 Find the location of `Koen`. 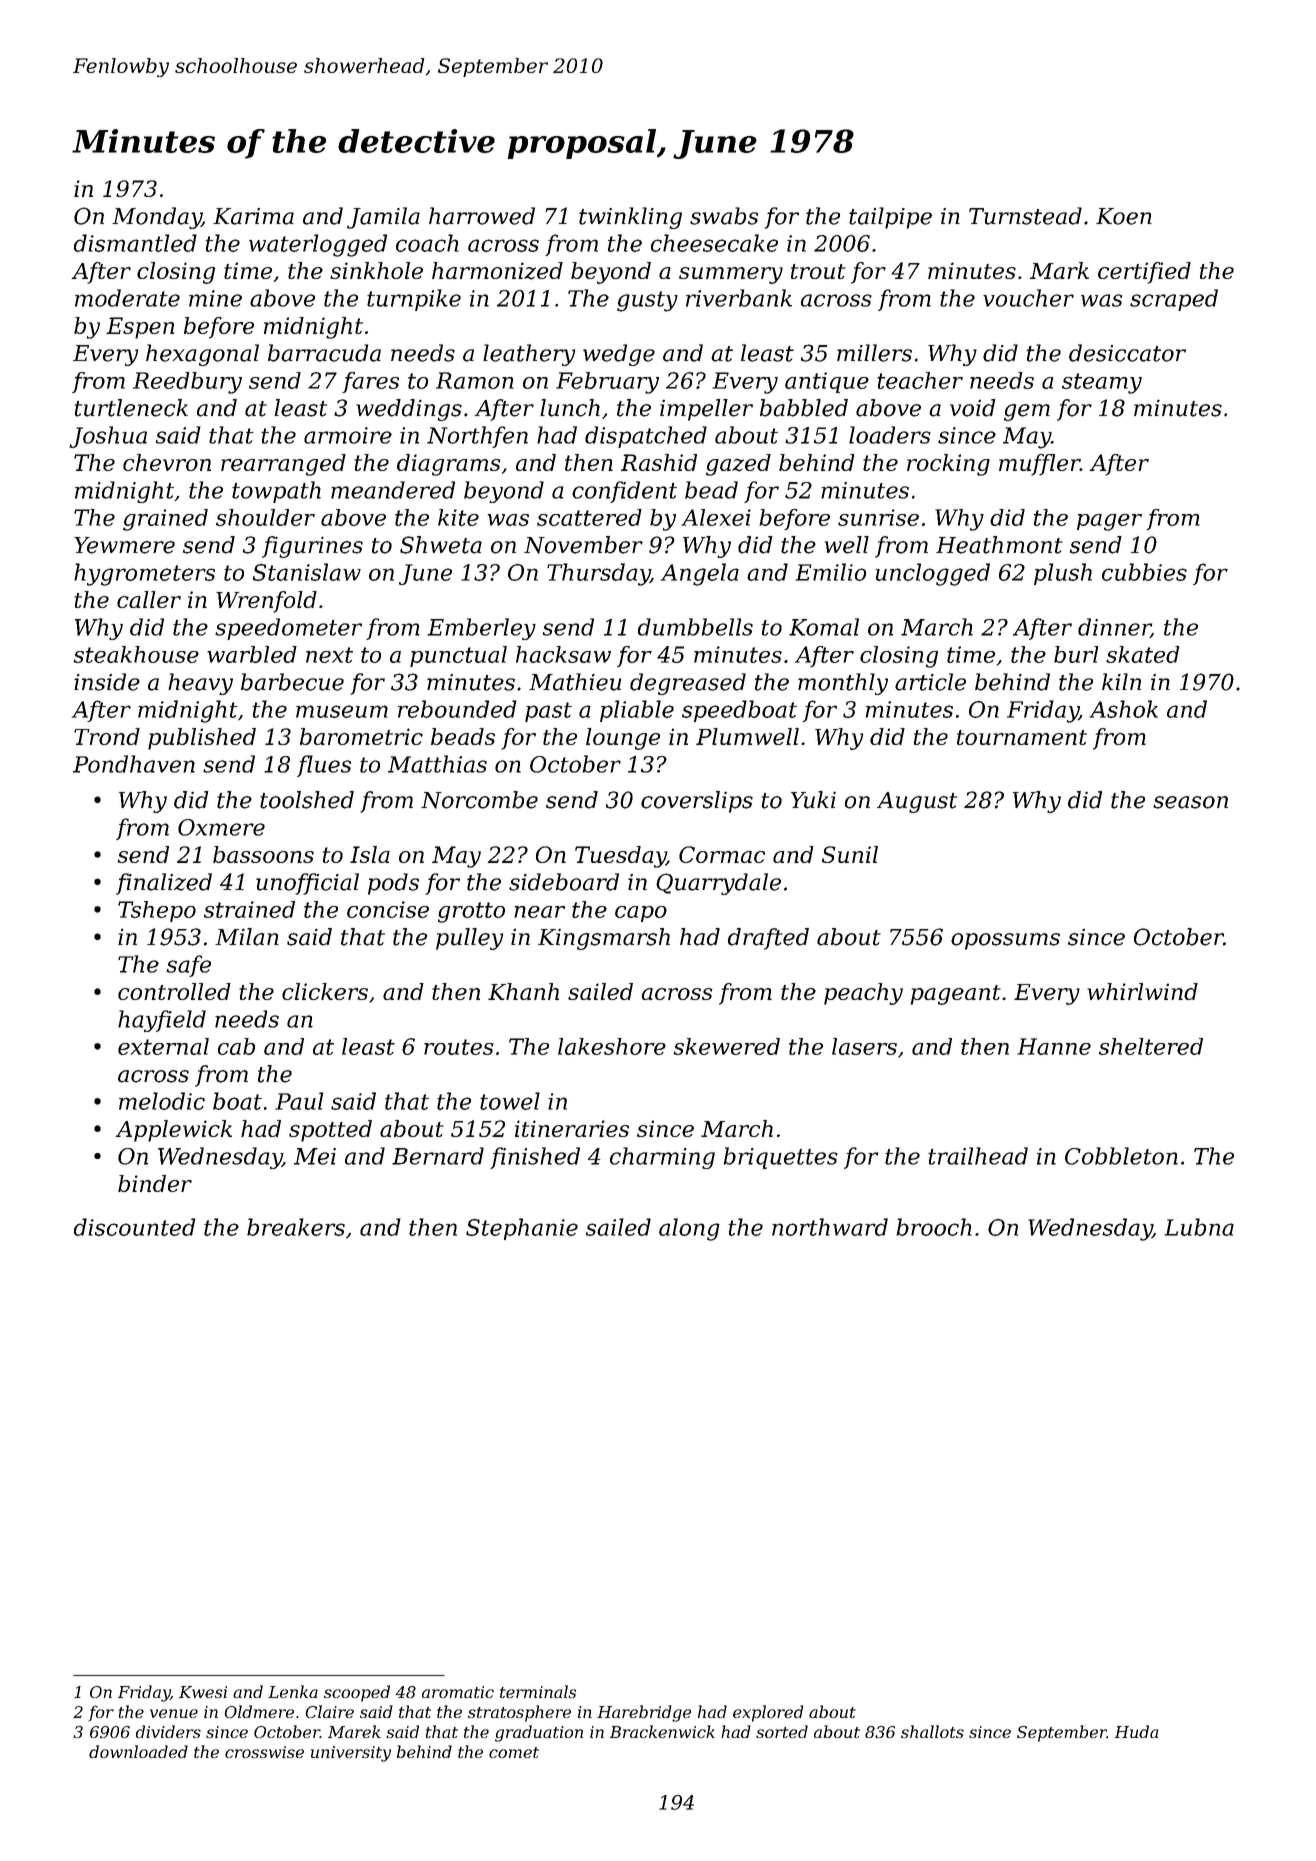

Koen is located at coordinates (1124, 216).
